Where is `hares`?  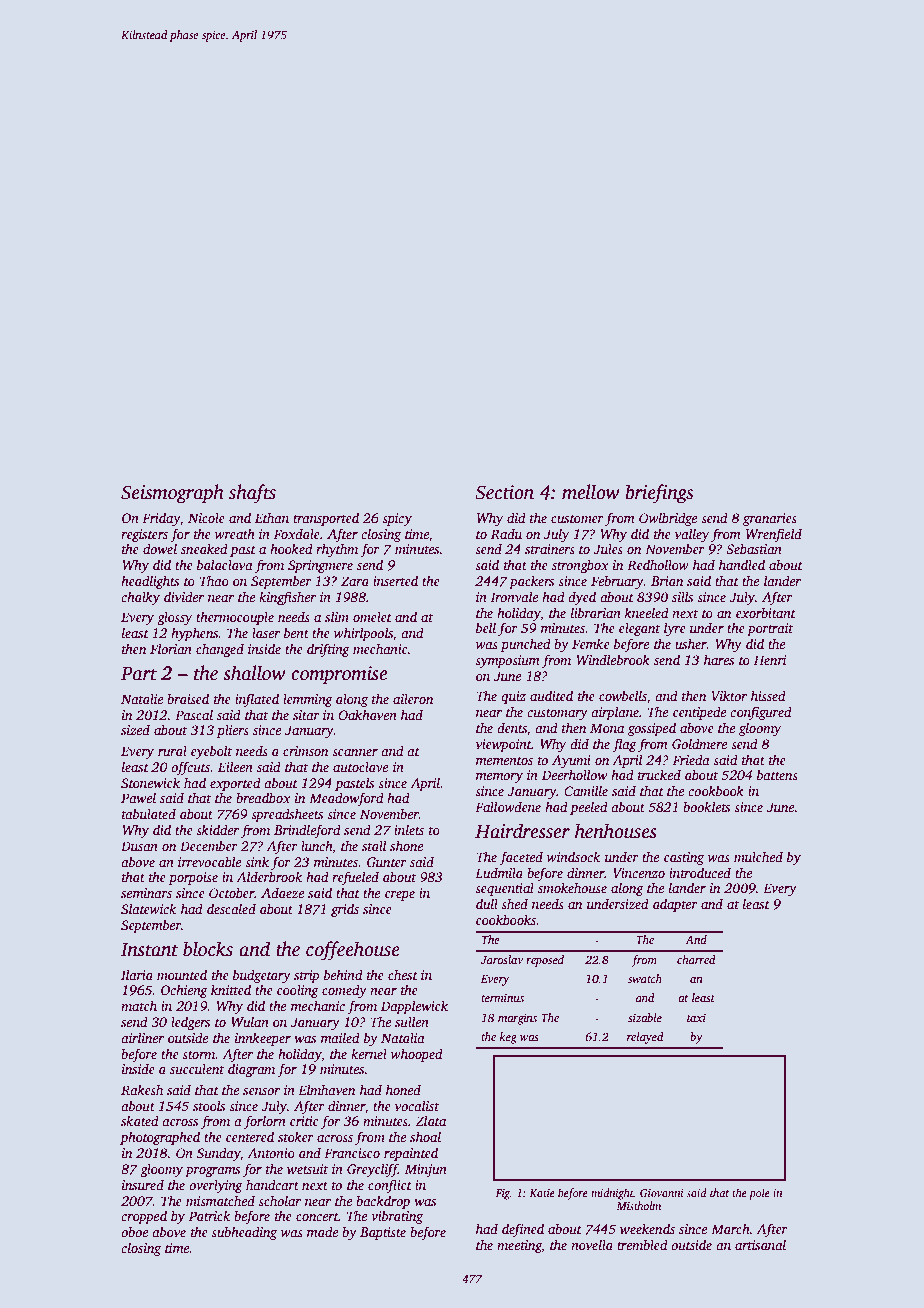
hares is located at coordinates (719, 659).
